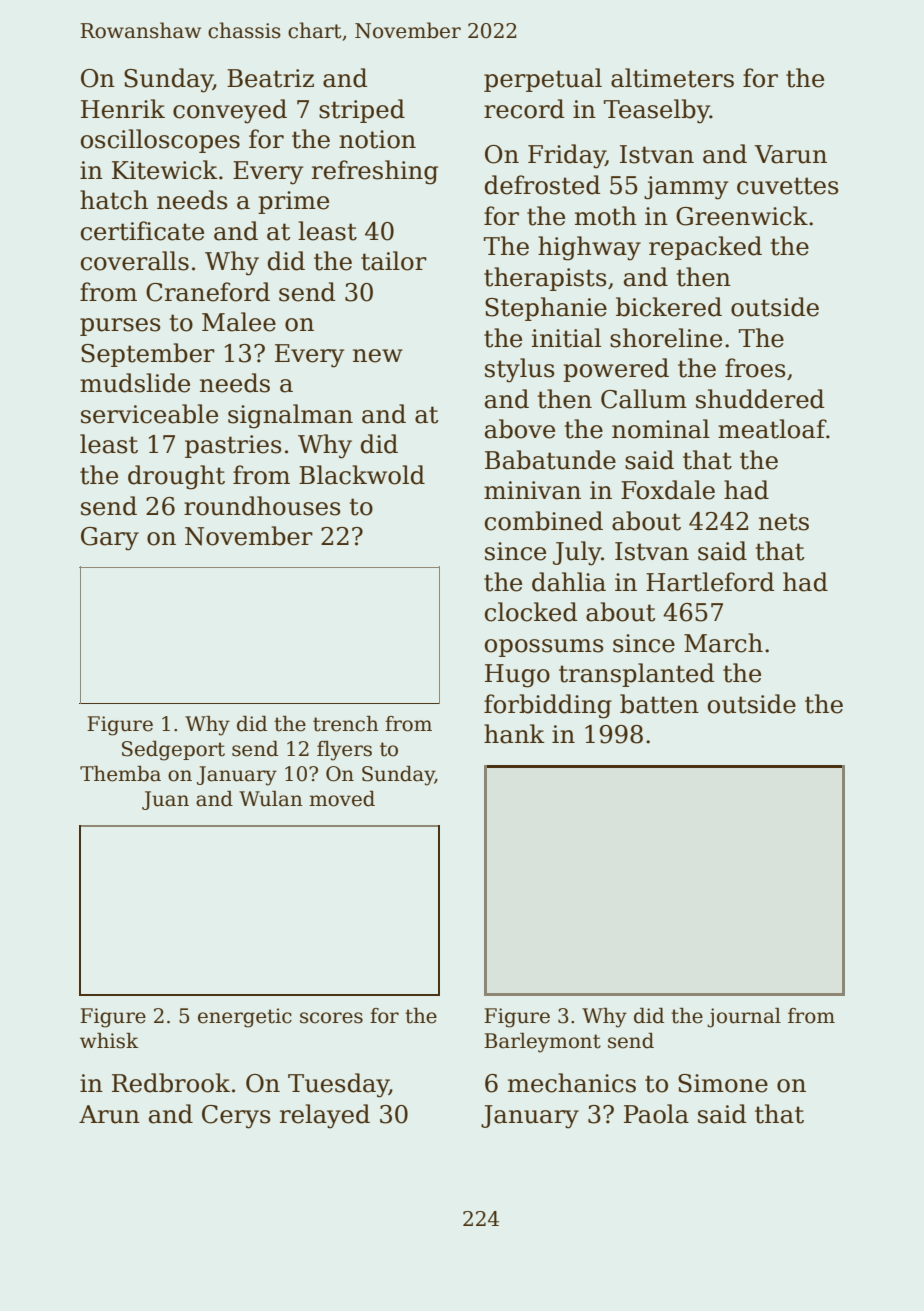 The width and height of the screenshot is (924, 1311). I want to click on perpetual, so click(543, 80).
